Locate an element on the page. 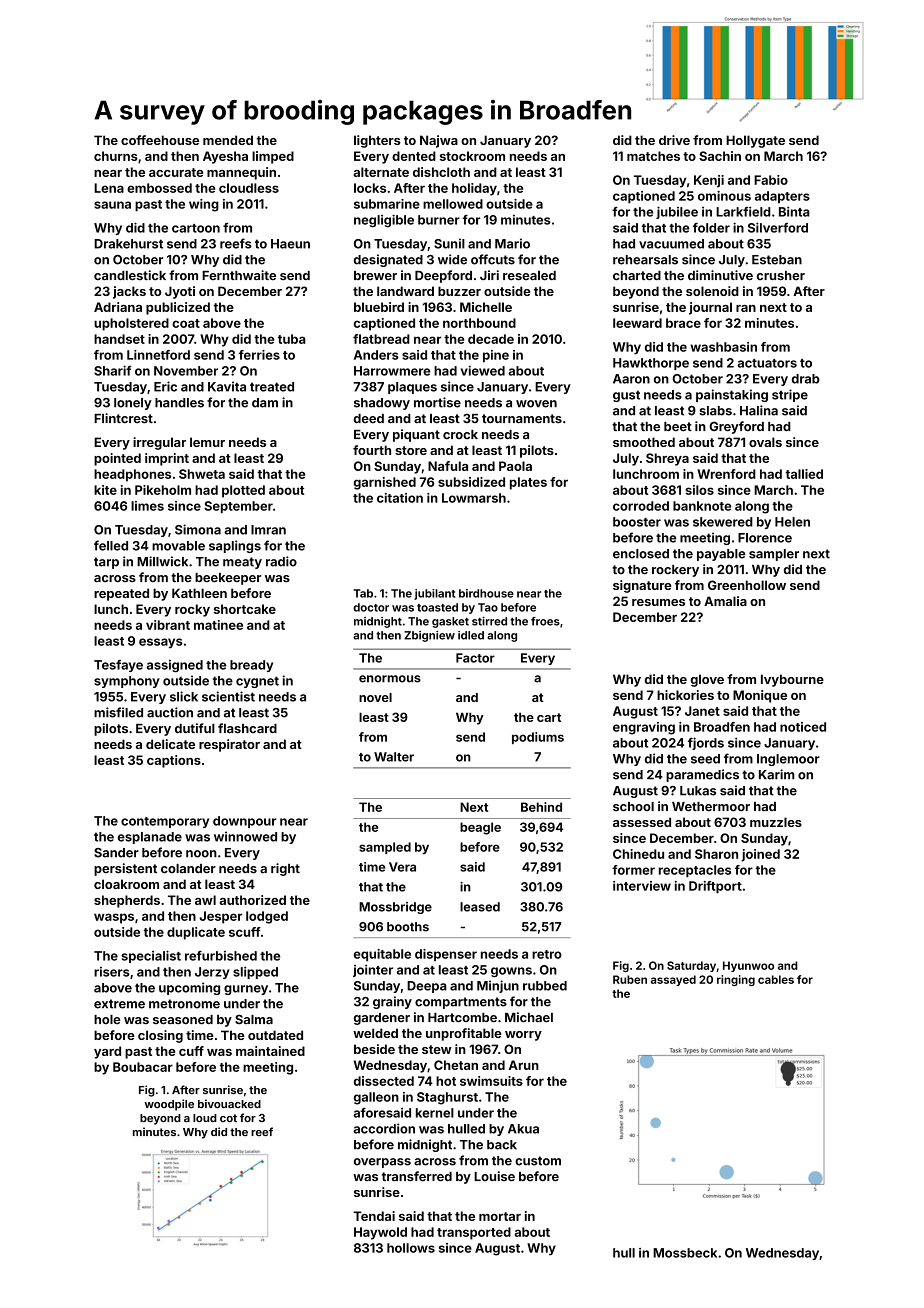  stripe is located at coordinates (790, 395).
